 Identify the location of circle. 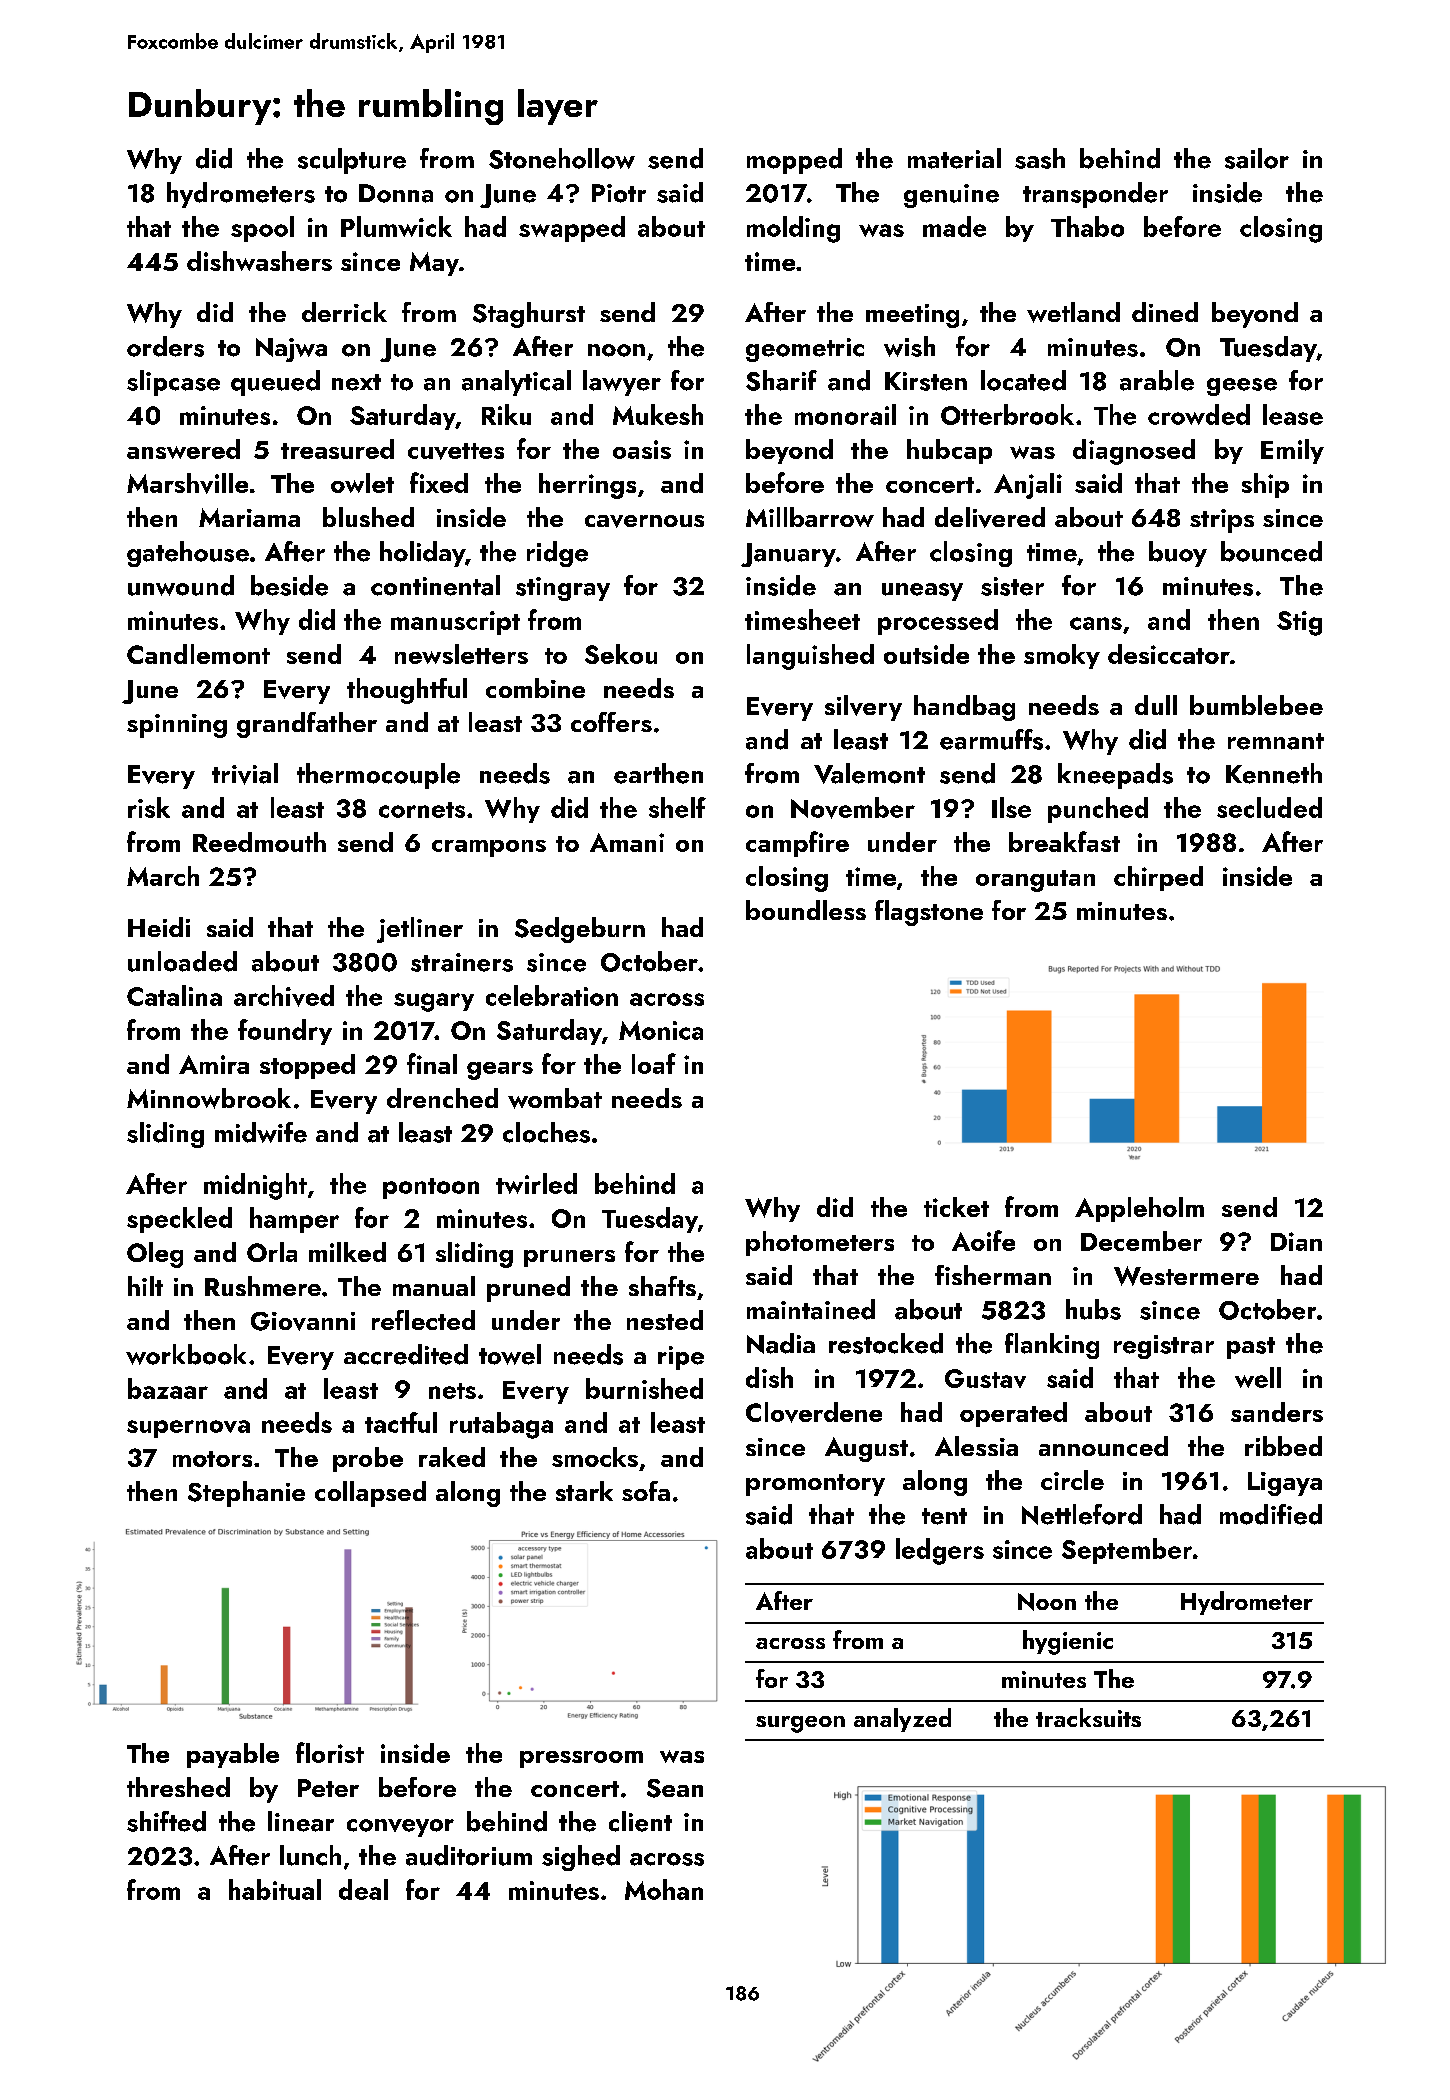
(1072, 1480).
